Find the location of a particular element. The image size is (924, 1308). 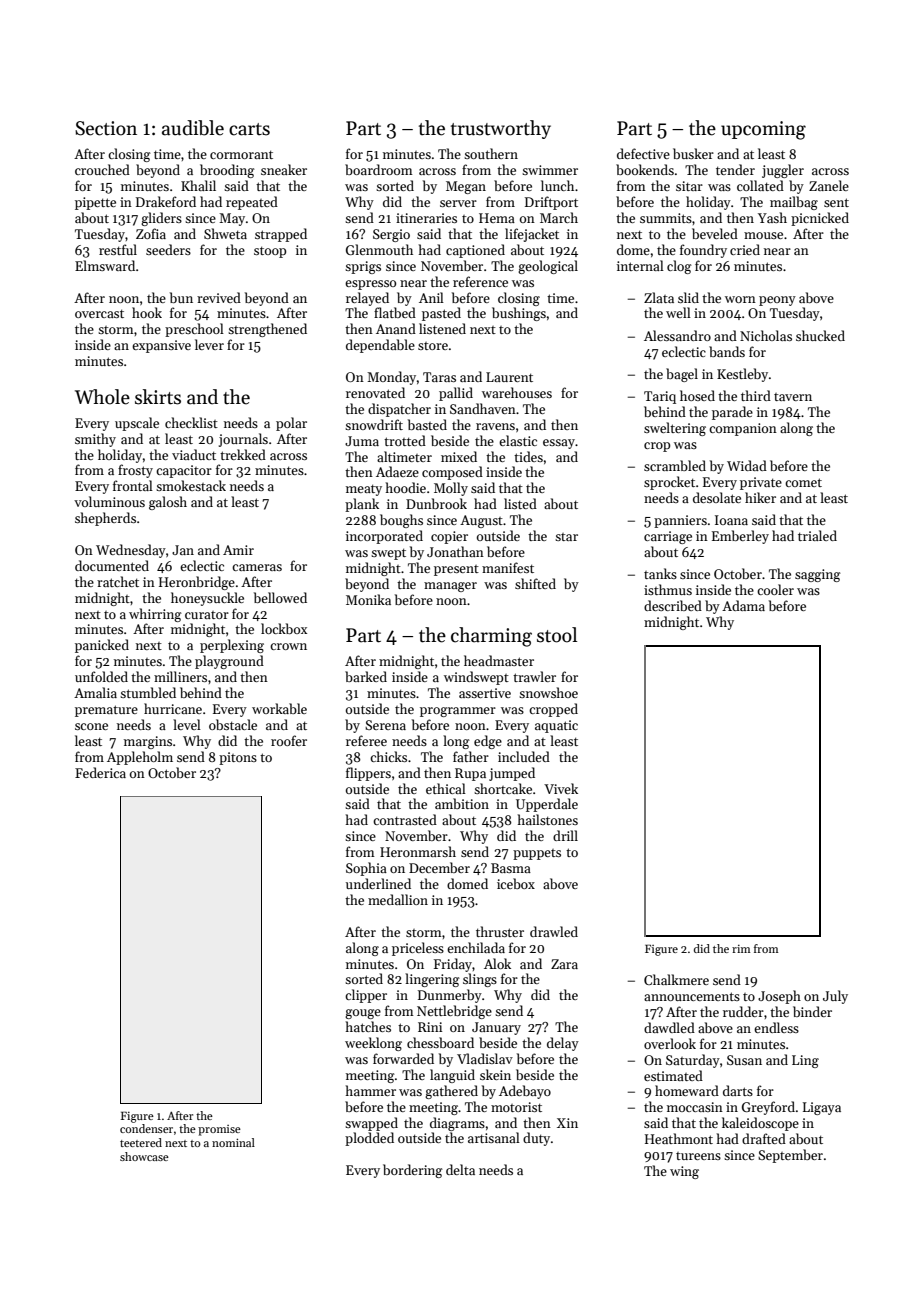

Adama is located at coordinates (743, 605).
